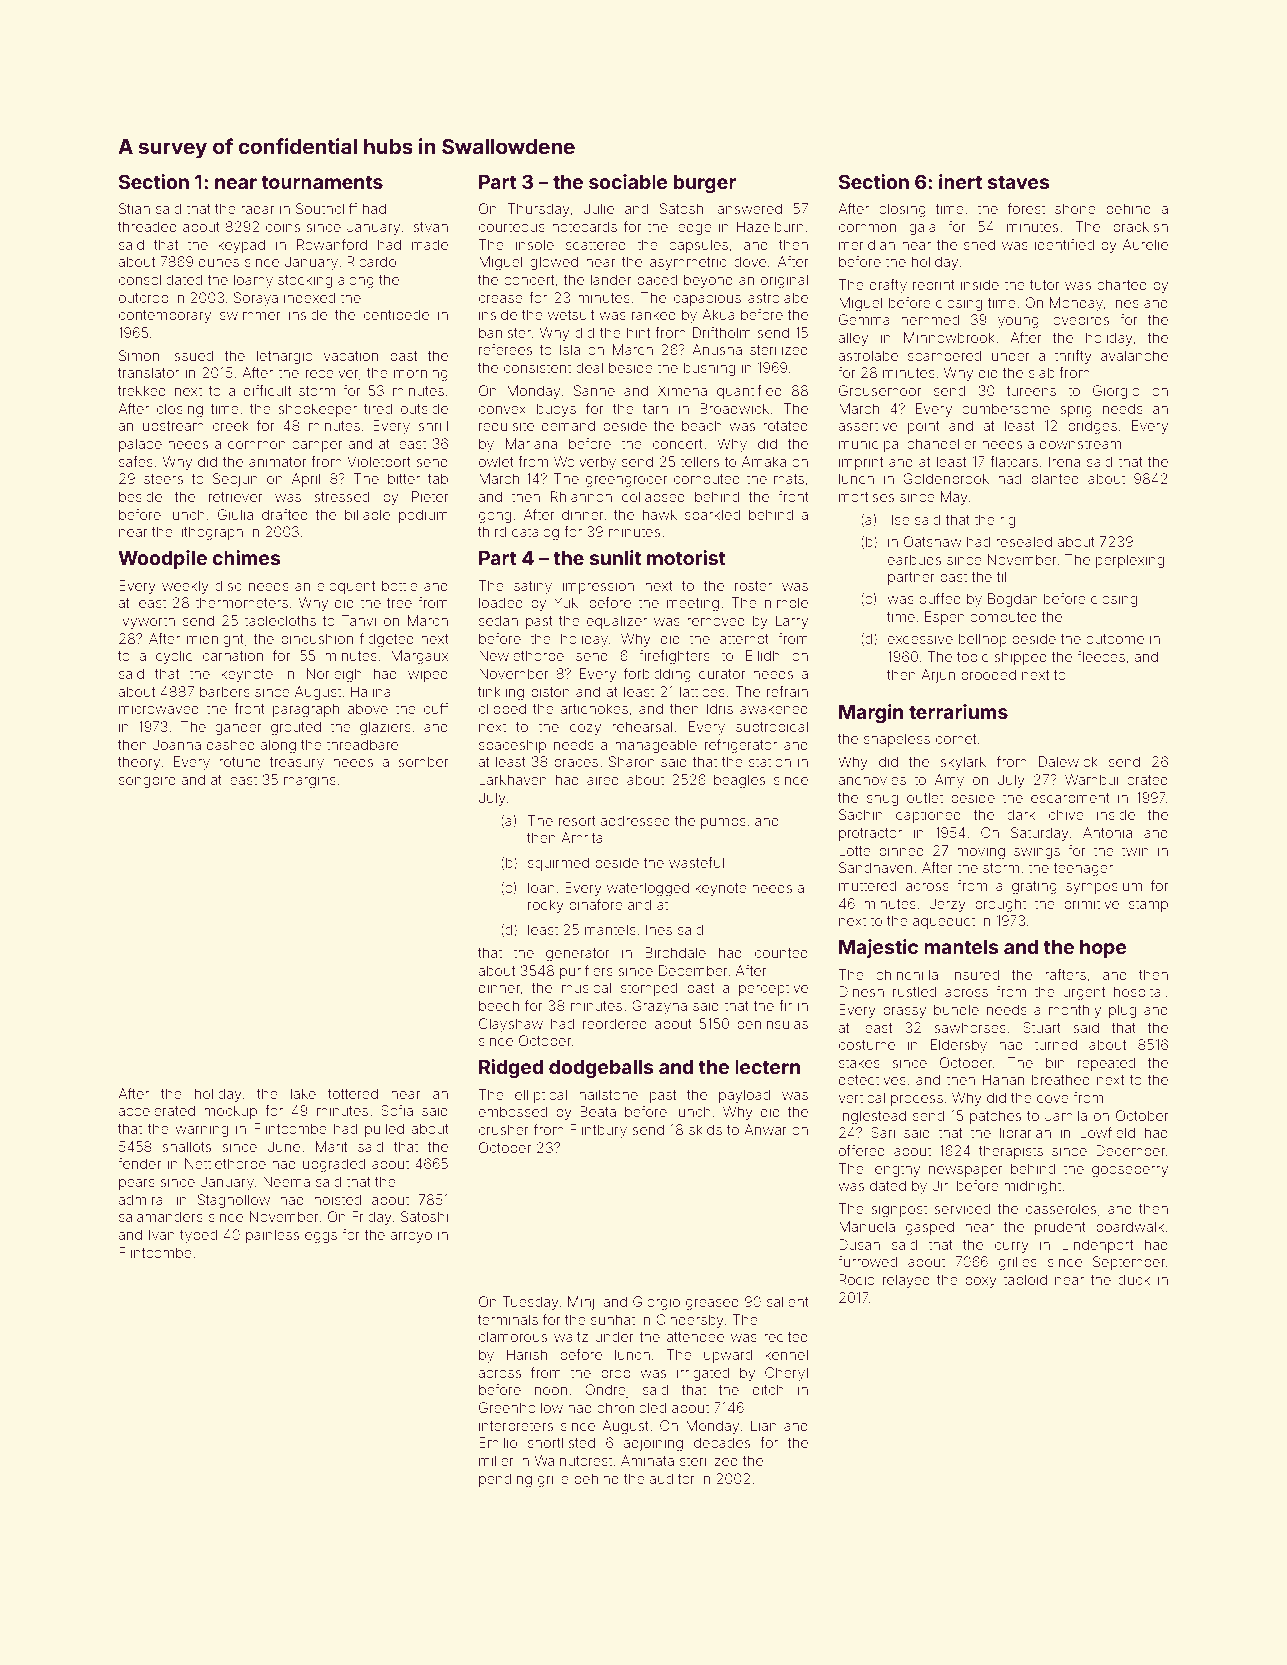 Image resolution: width=1287 pixels, height=1665 pixels. Describe the element at coordinates (303, 1093) in the screenshot. I see `lake` at that location.
